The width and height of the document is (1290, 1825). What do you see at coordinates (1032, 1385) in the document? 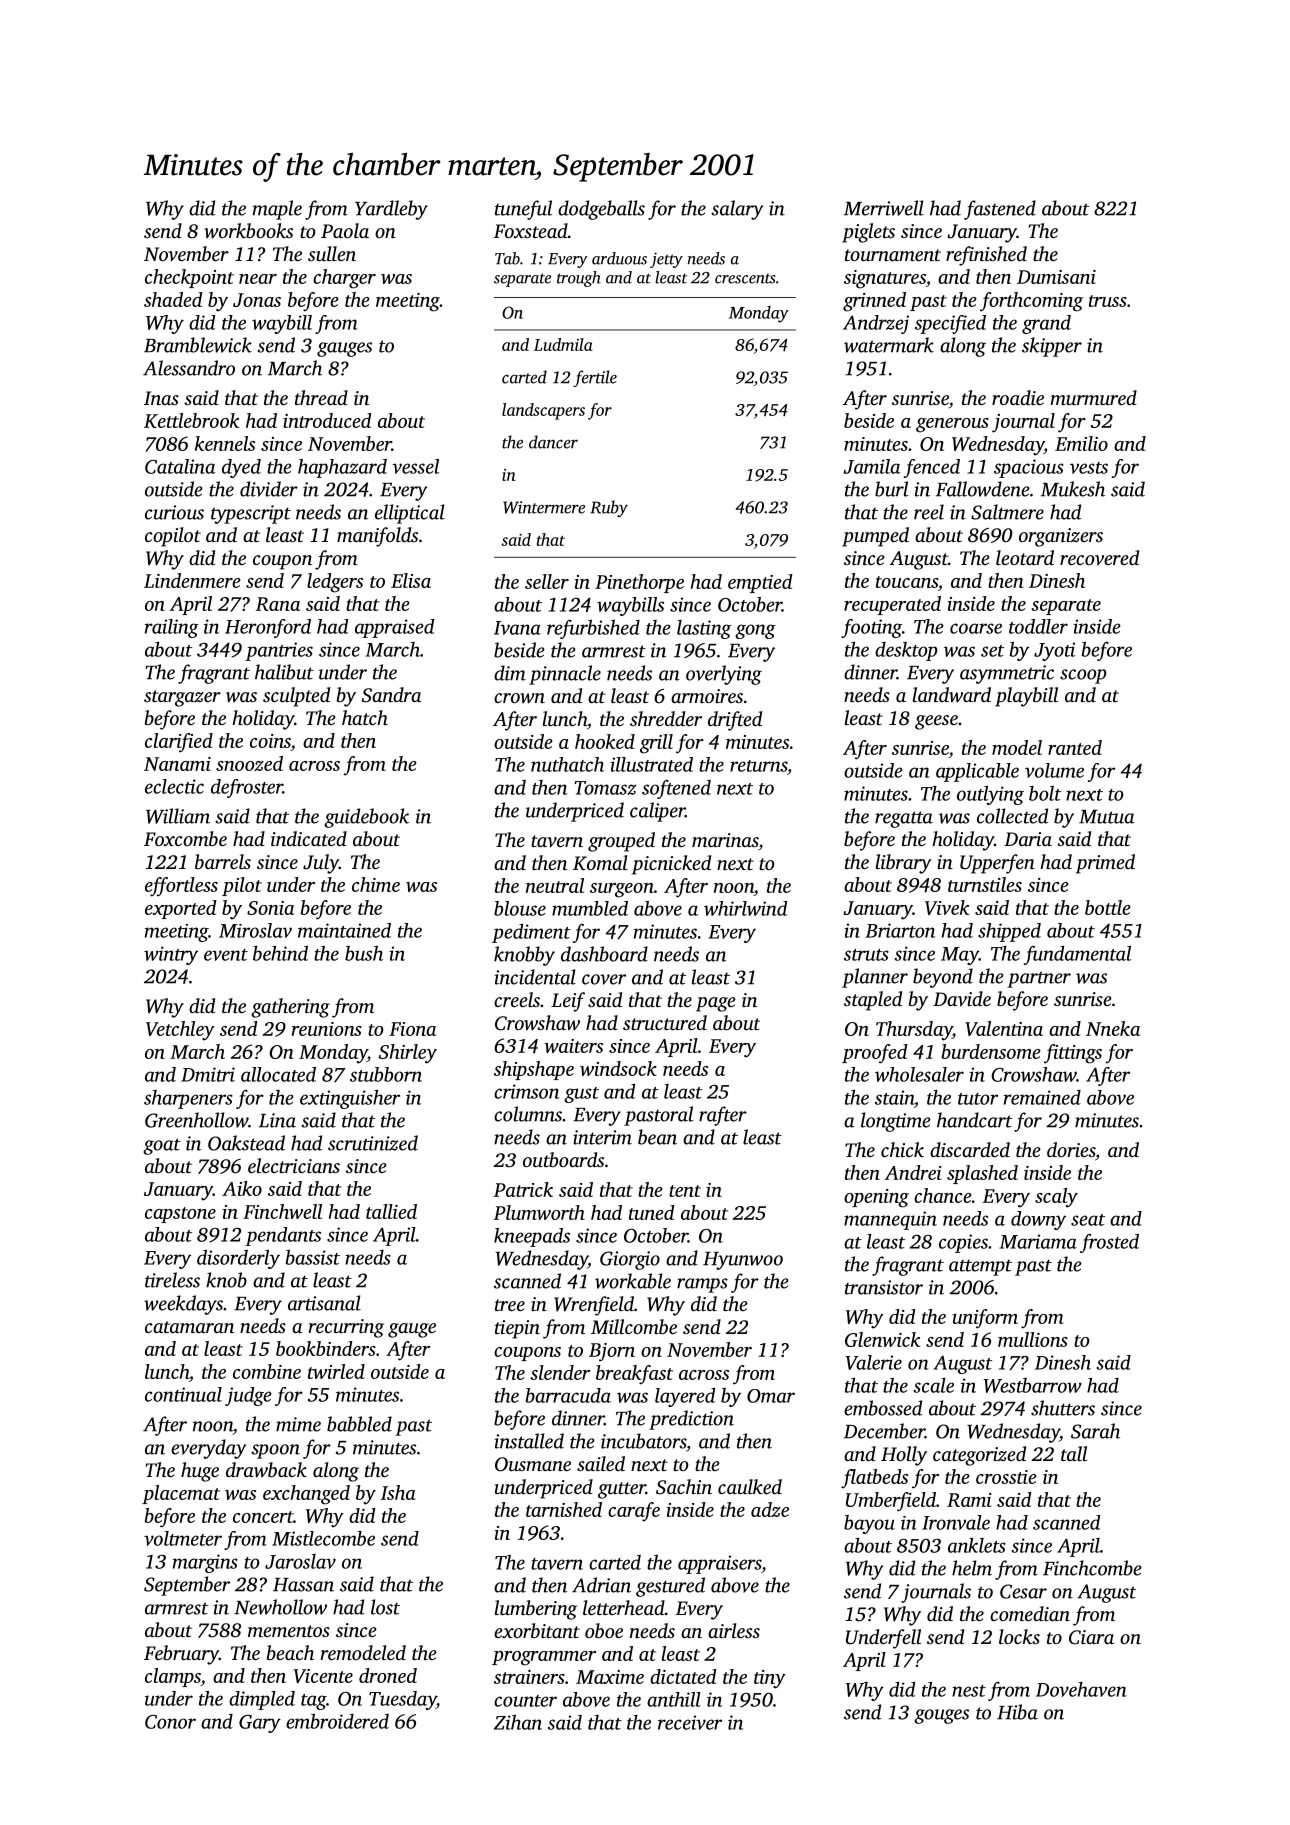
I see `Westbarrow` at bounding box center [1032, 1385].
